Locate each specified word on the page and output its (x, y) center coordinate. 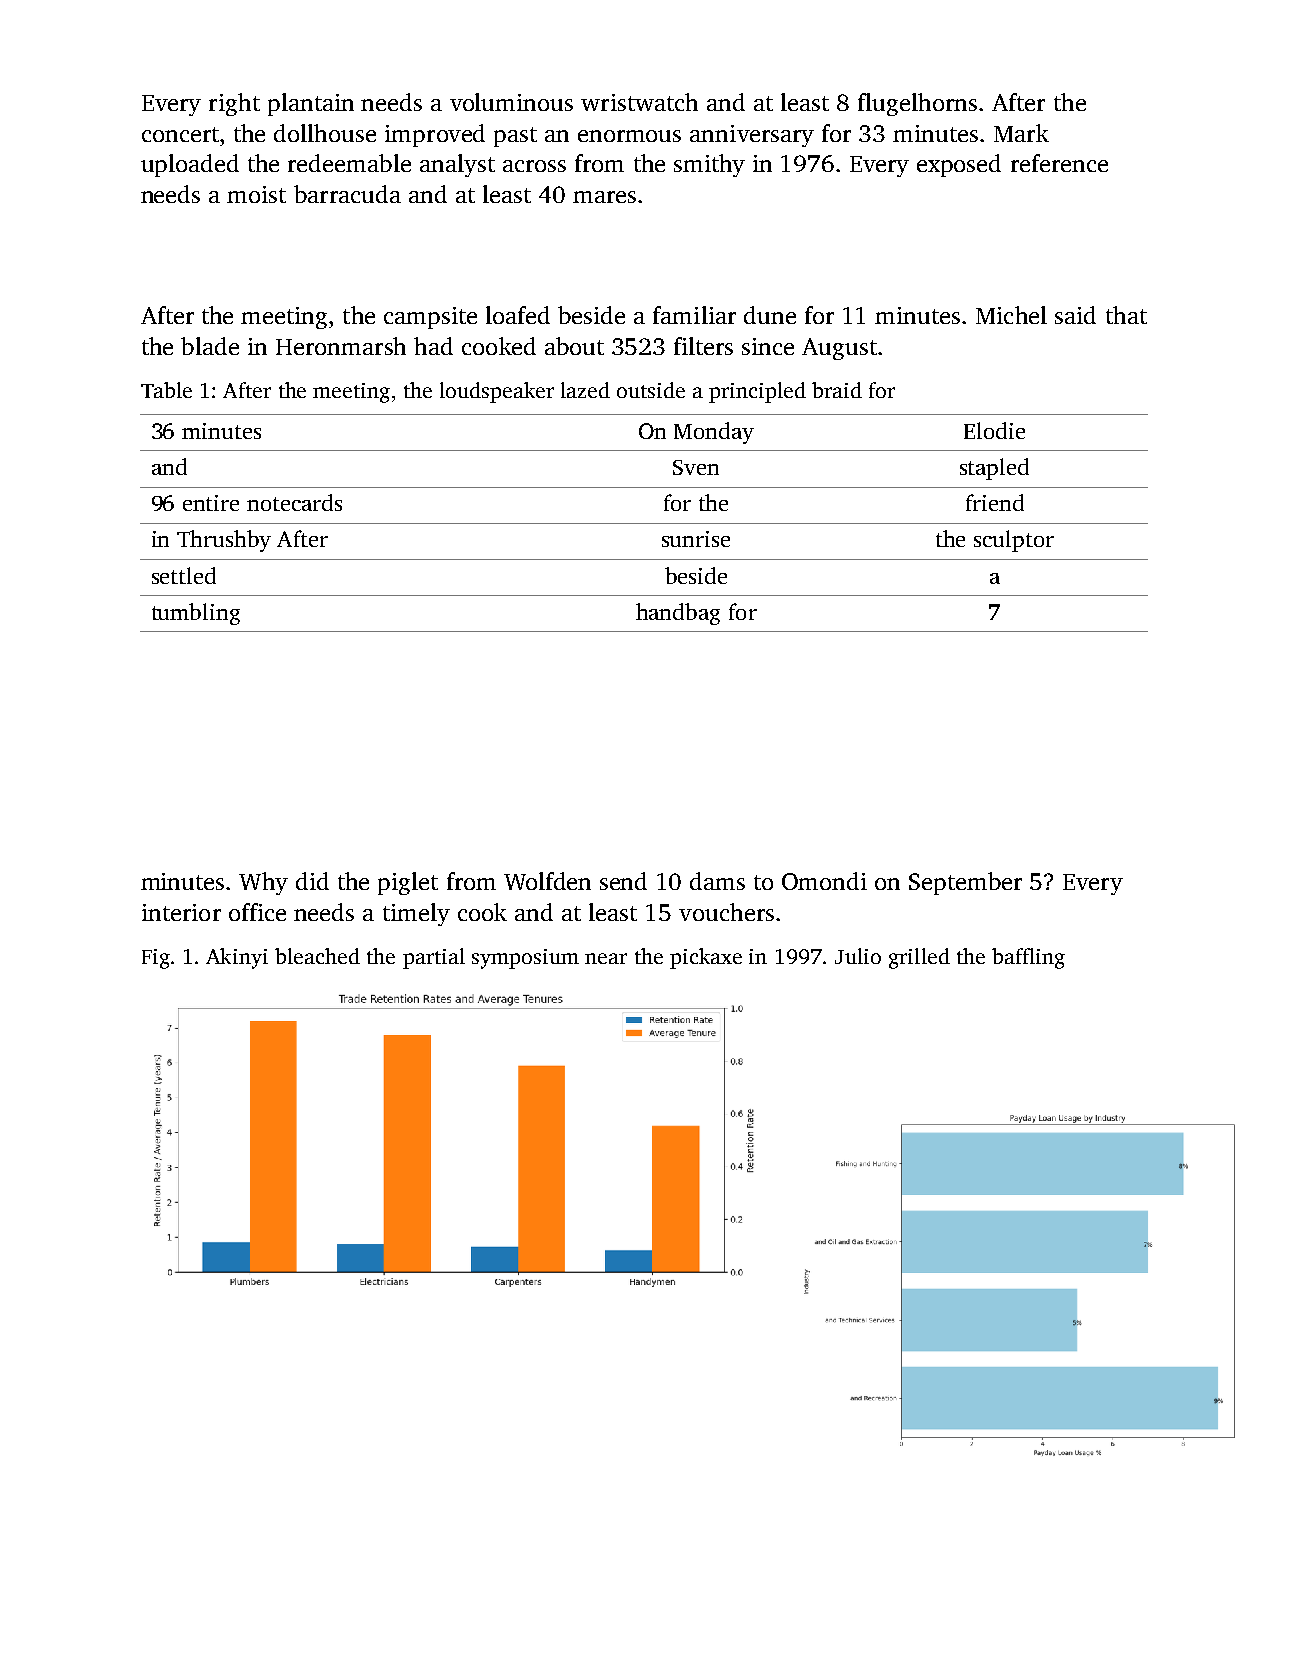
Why (263, 883)
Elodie (994, 430)
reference (1059, 163)
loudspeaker (497, 392)
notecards (294, 502)
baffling (1028, 958)
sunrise (696, 539)
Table (166, 390)
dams (717, 881)
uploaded (190, 165)
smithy (709, 165)
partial (434, 958)
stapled (994, 469)
